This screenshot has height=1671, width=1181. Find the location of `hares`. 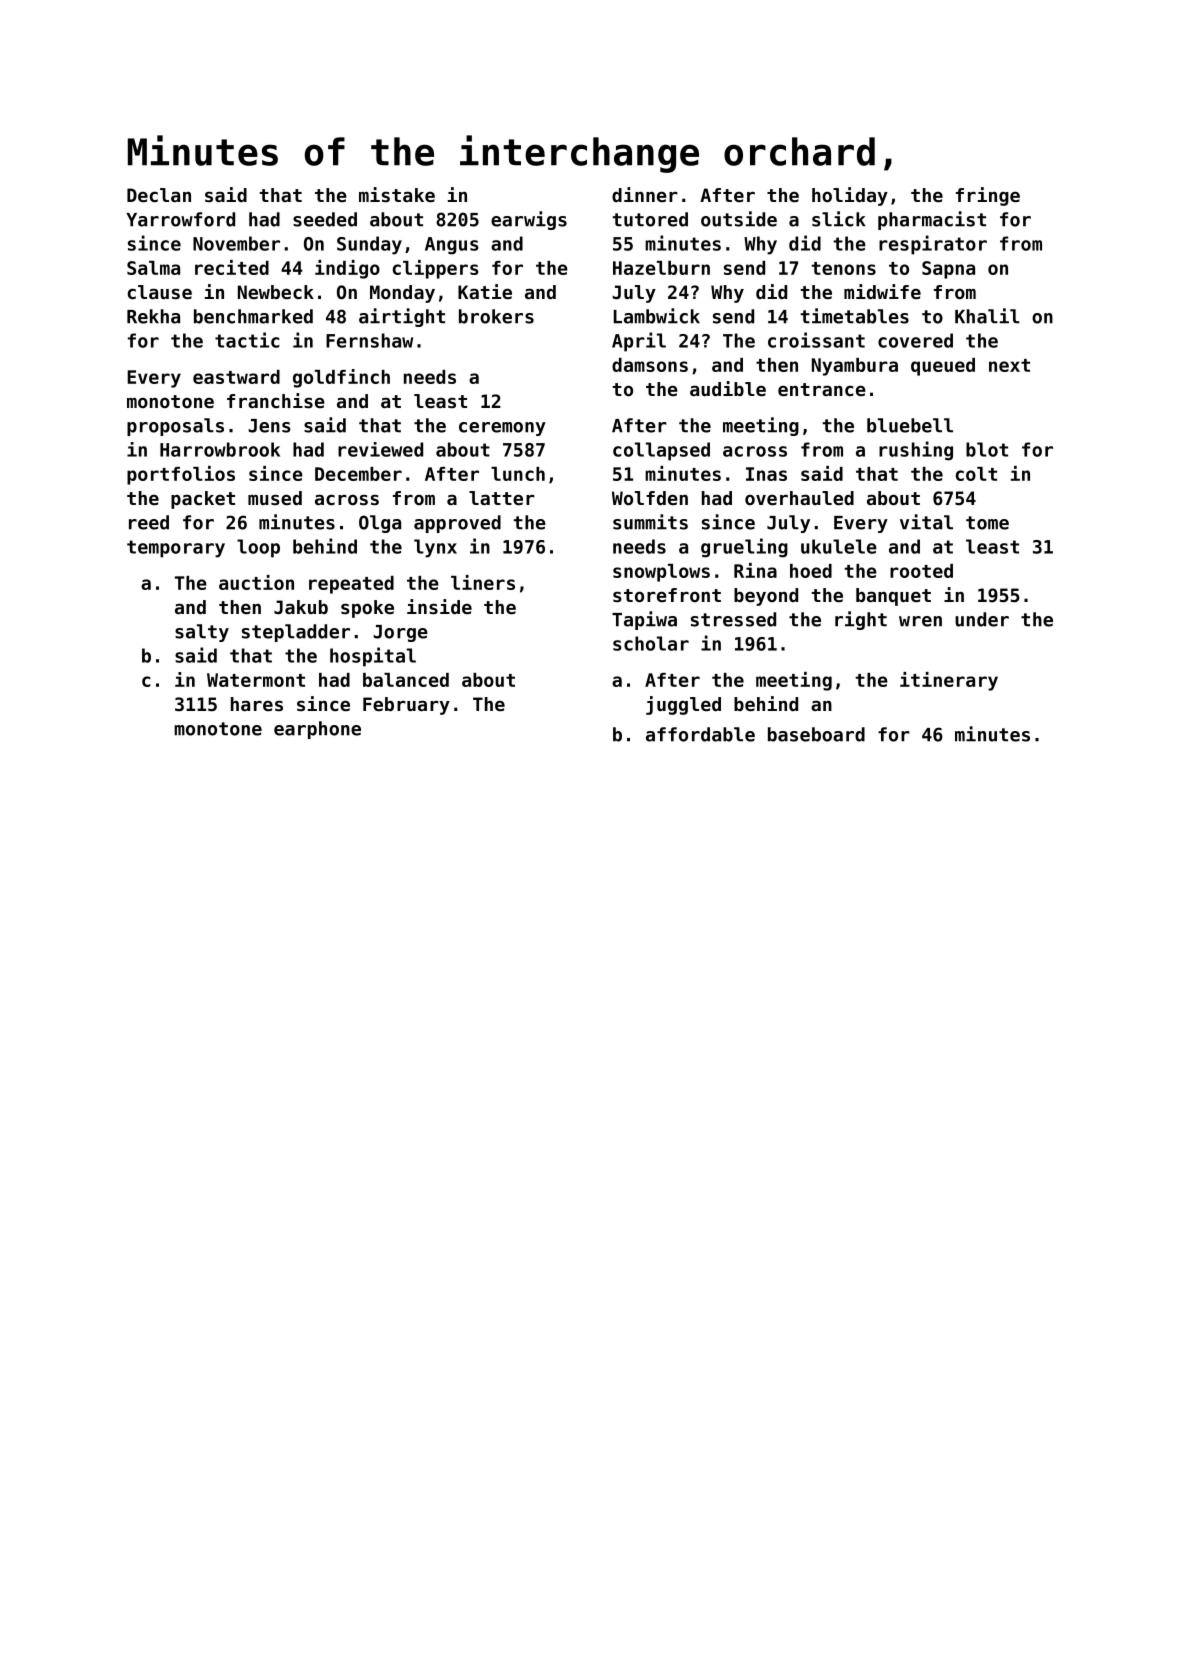

hares is located at coordinates (257, 704).
